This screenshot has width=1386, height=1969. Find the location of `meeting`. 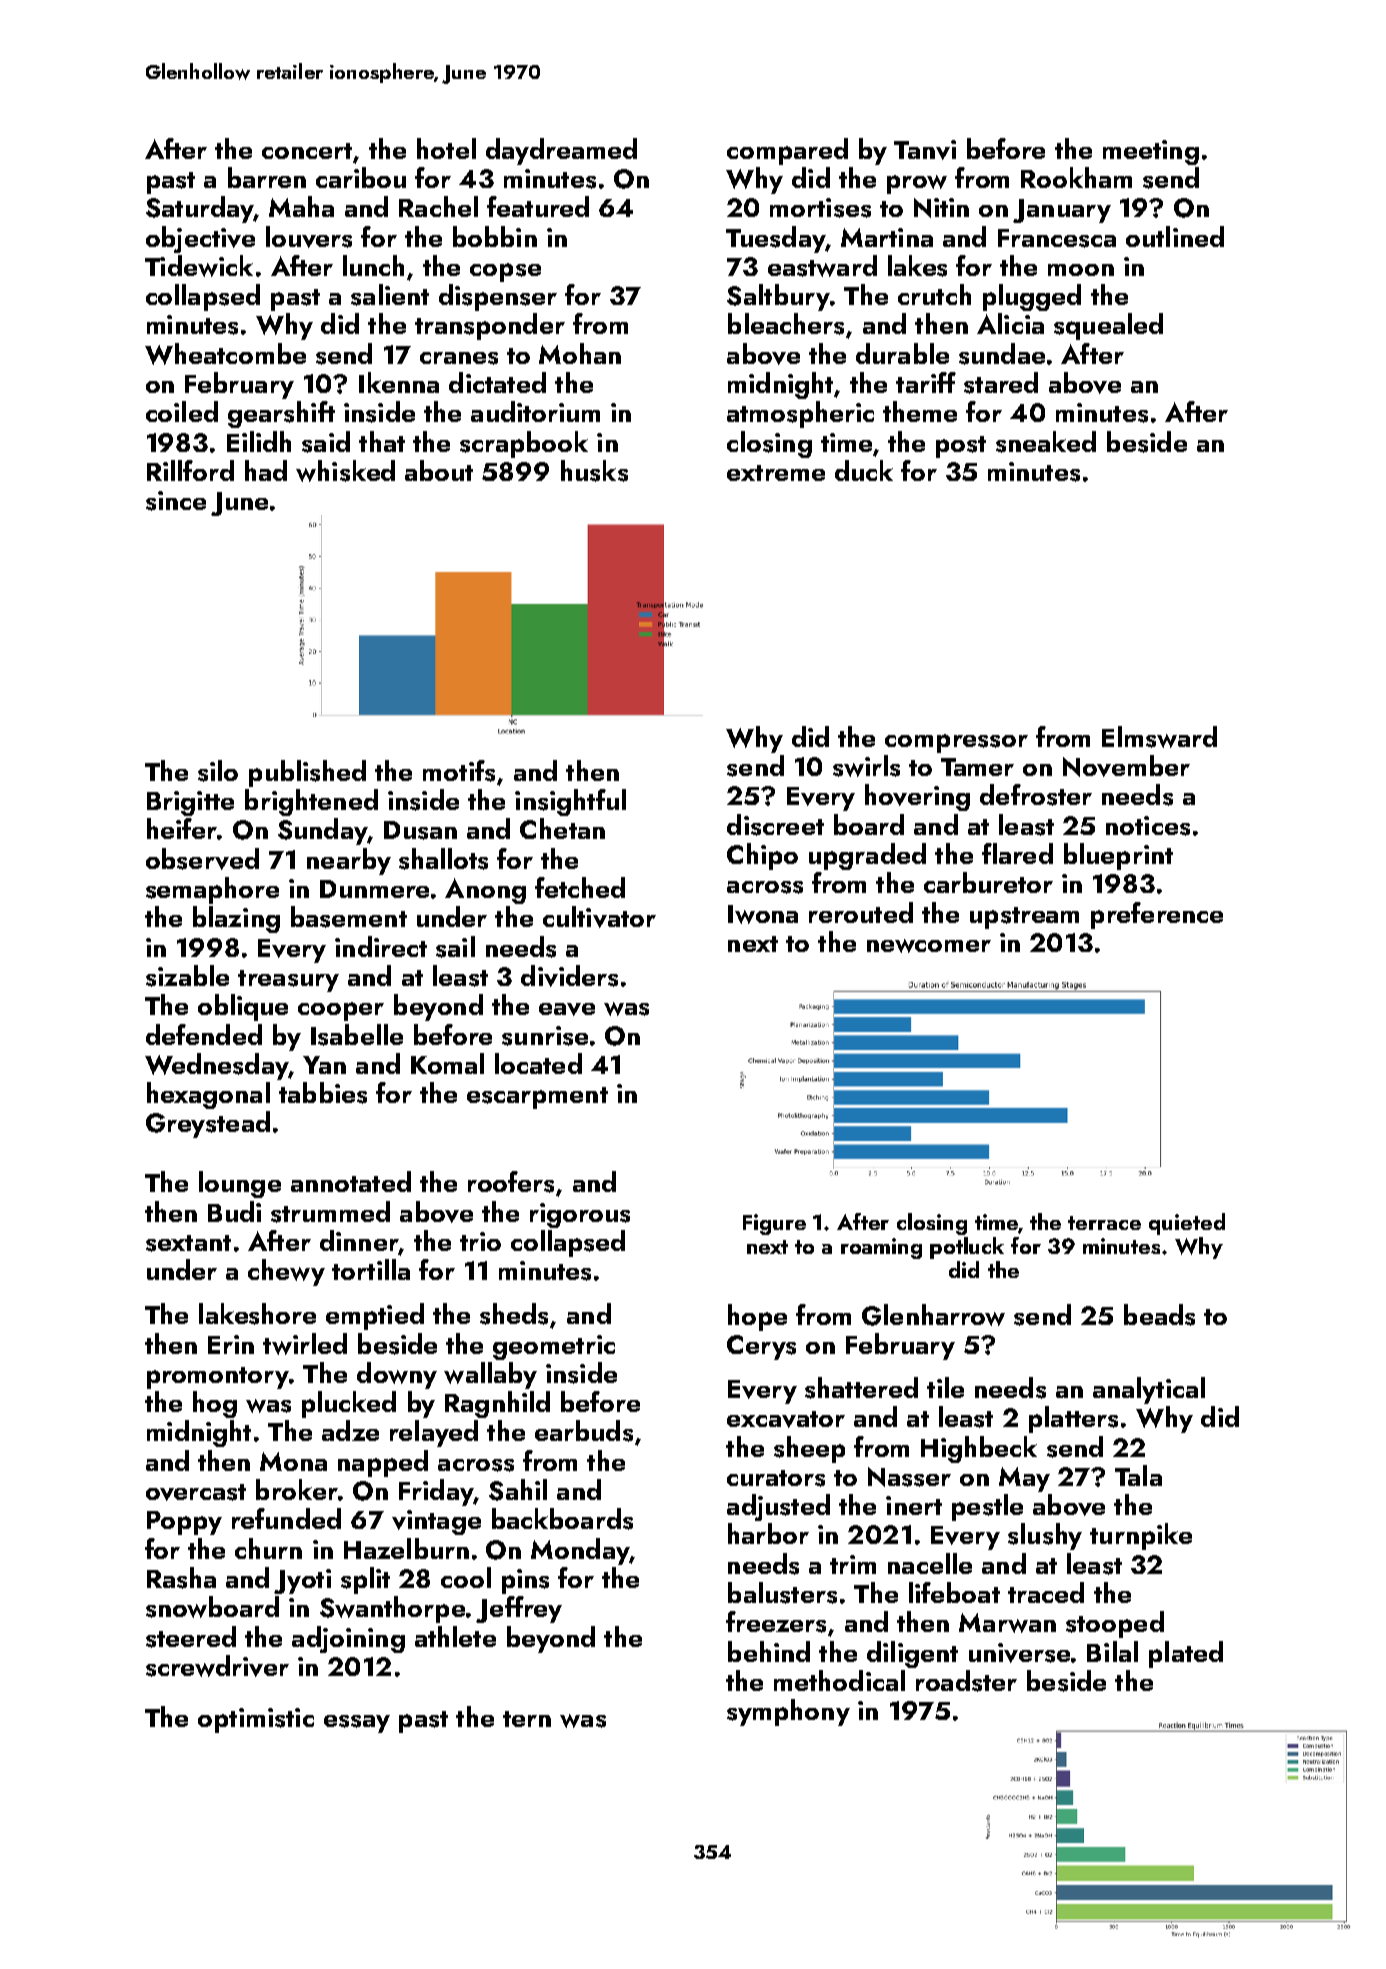

meeting is located at coordinates (1151, 152).
